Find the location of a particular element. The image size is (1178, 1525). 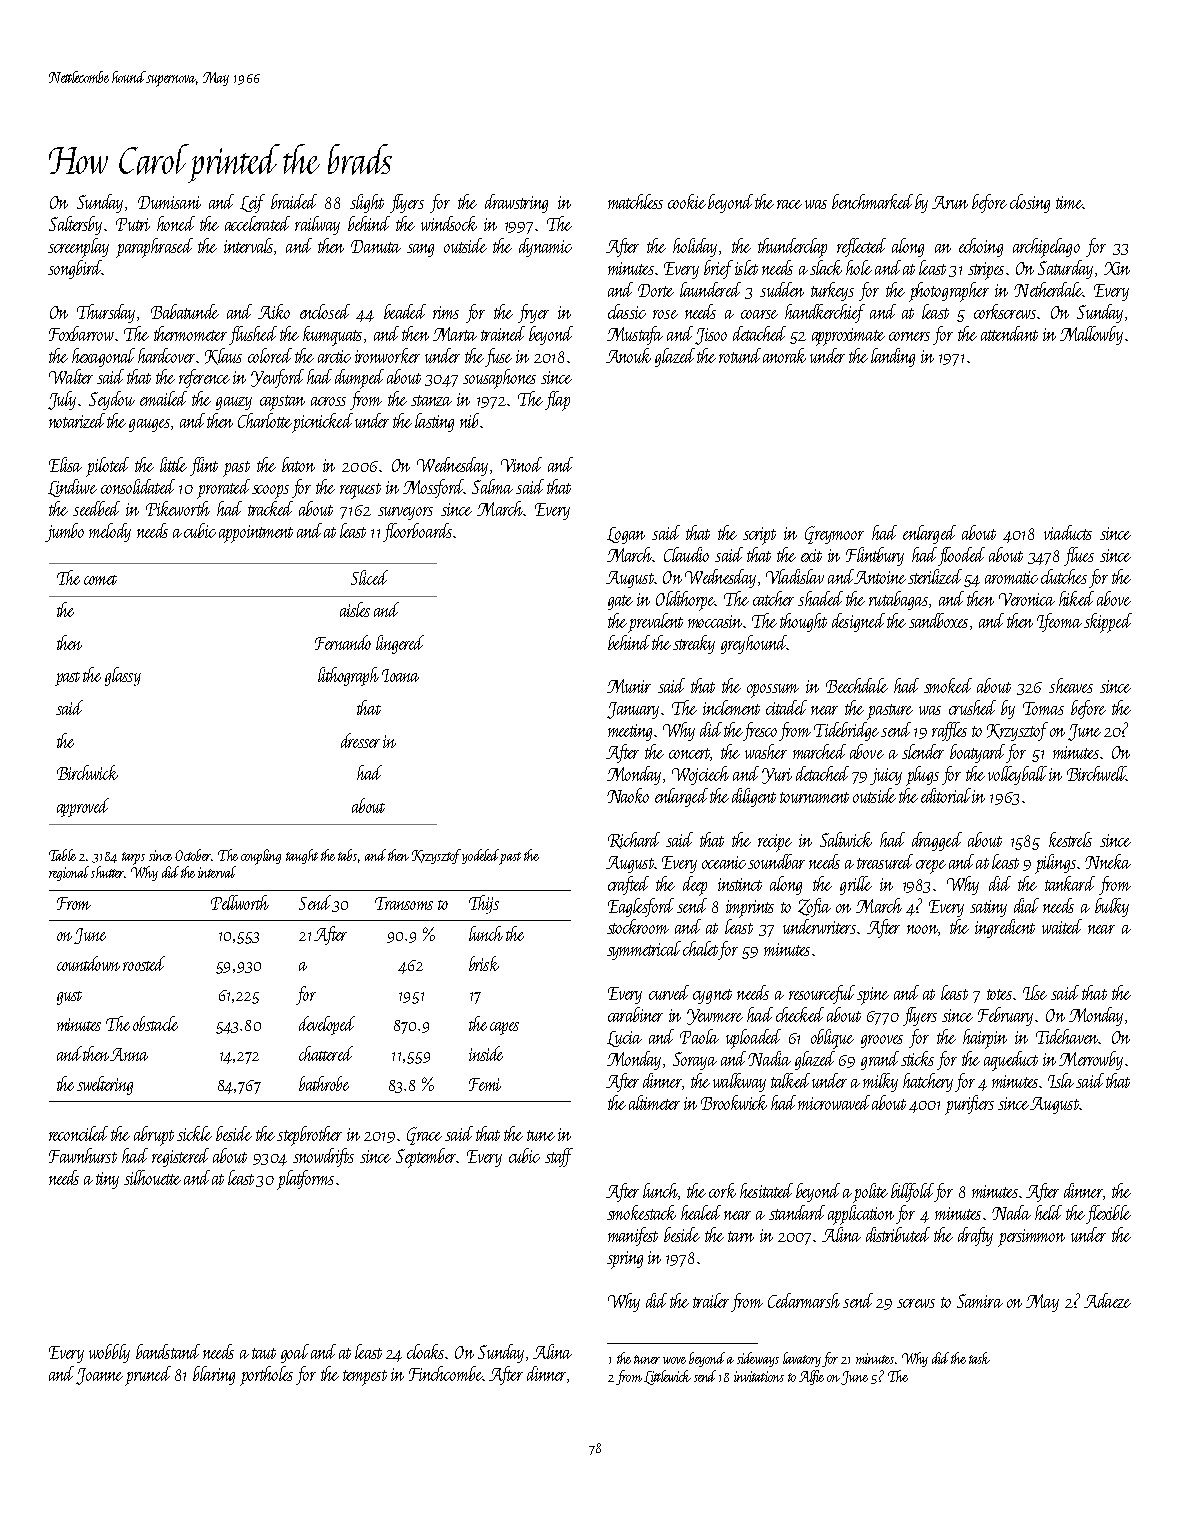

cookie is located at coordinates (687, 201).
